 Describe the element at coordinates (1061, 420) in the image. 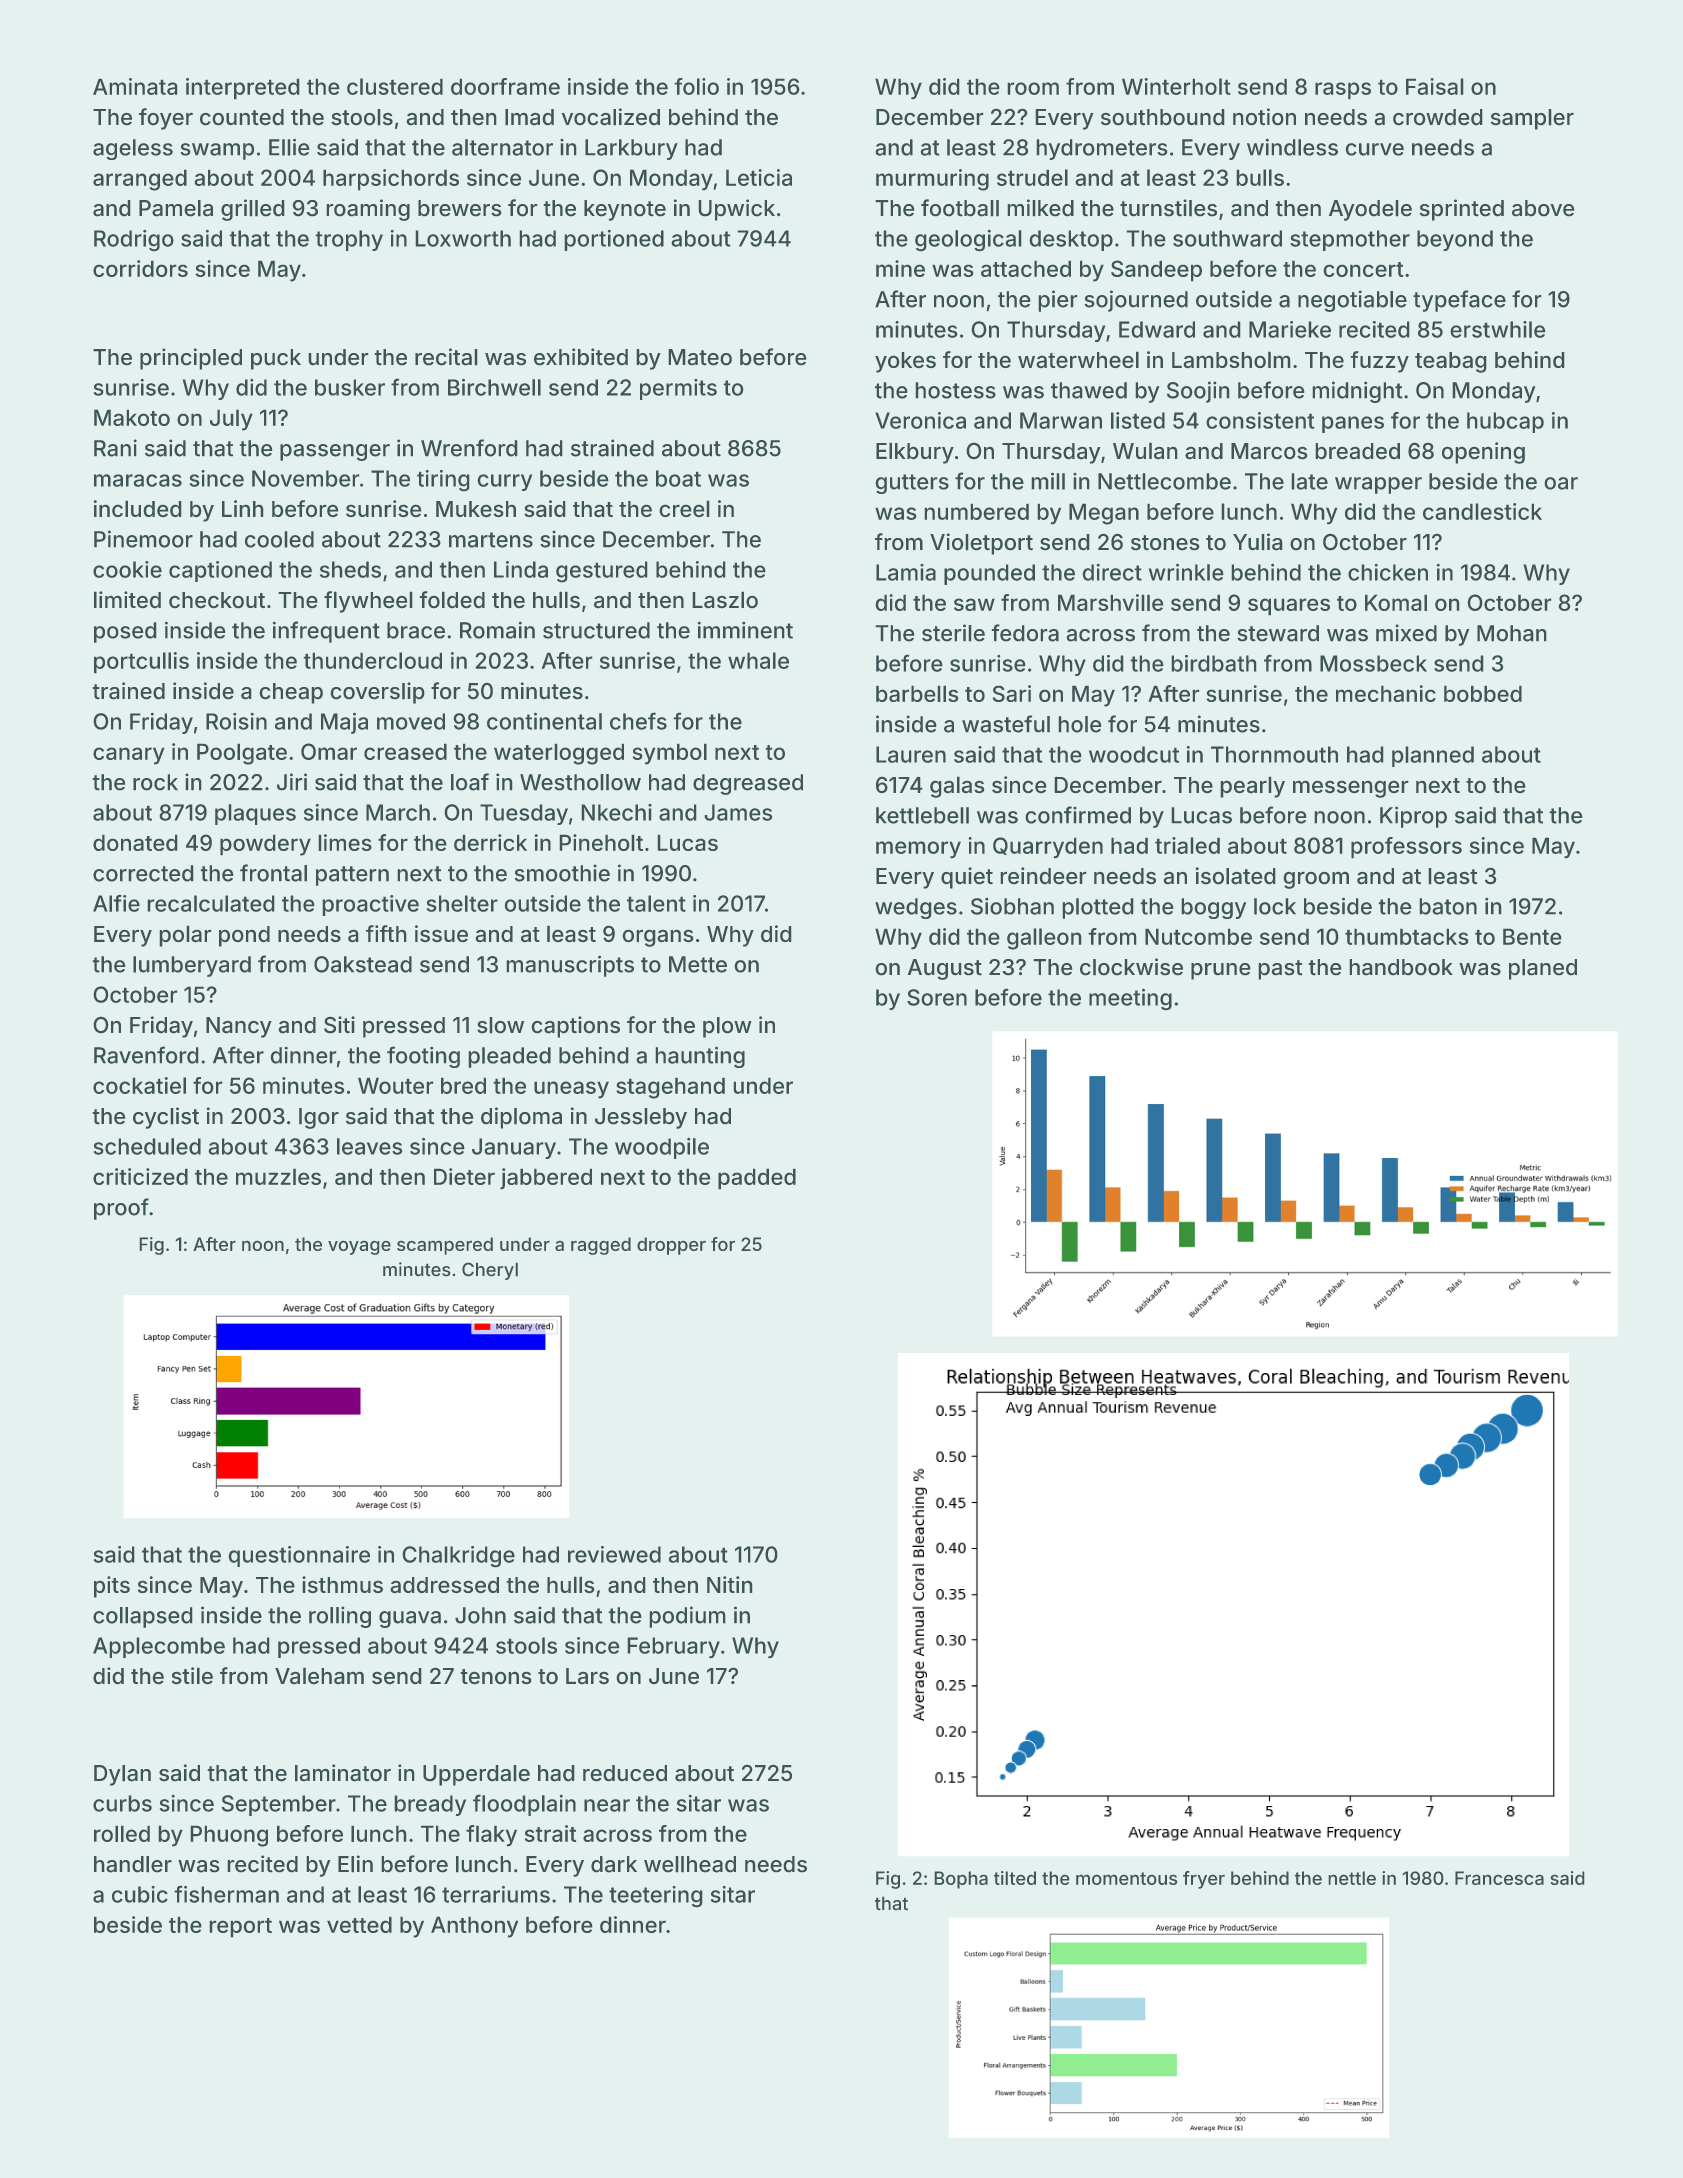

I see `Marwan` at that location.
